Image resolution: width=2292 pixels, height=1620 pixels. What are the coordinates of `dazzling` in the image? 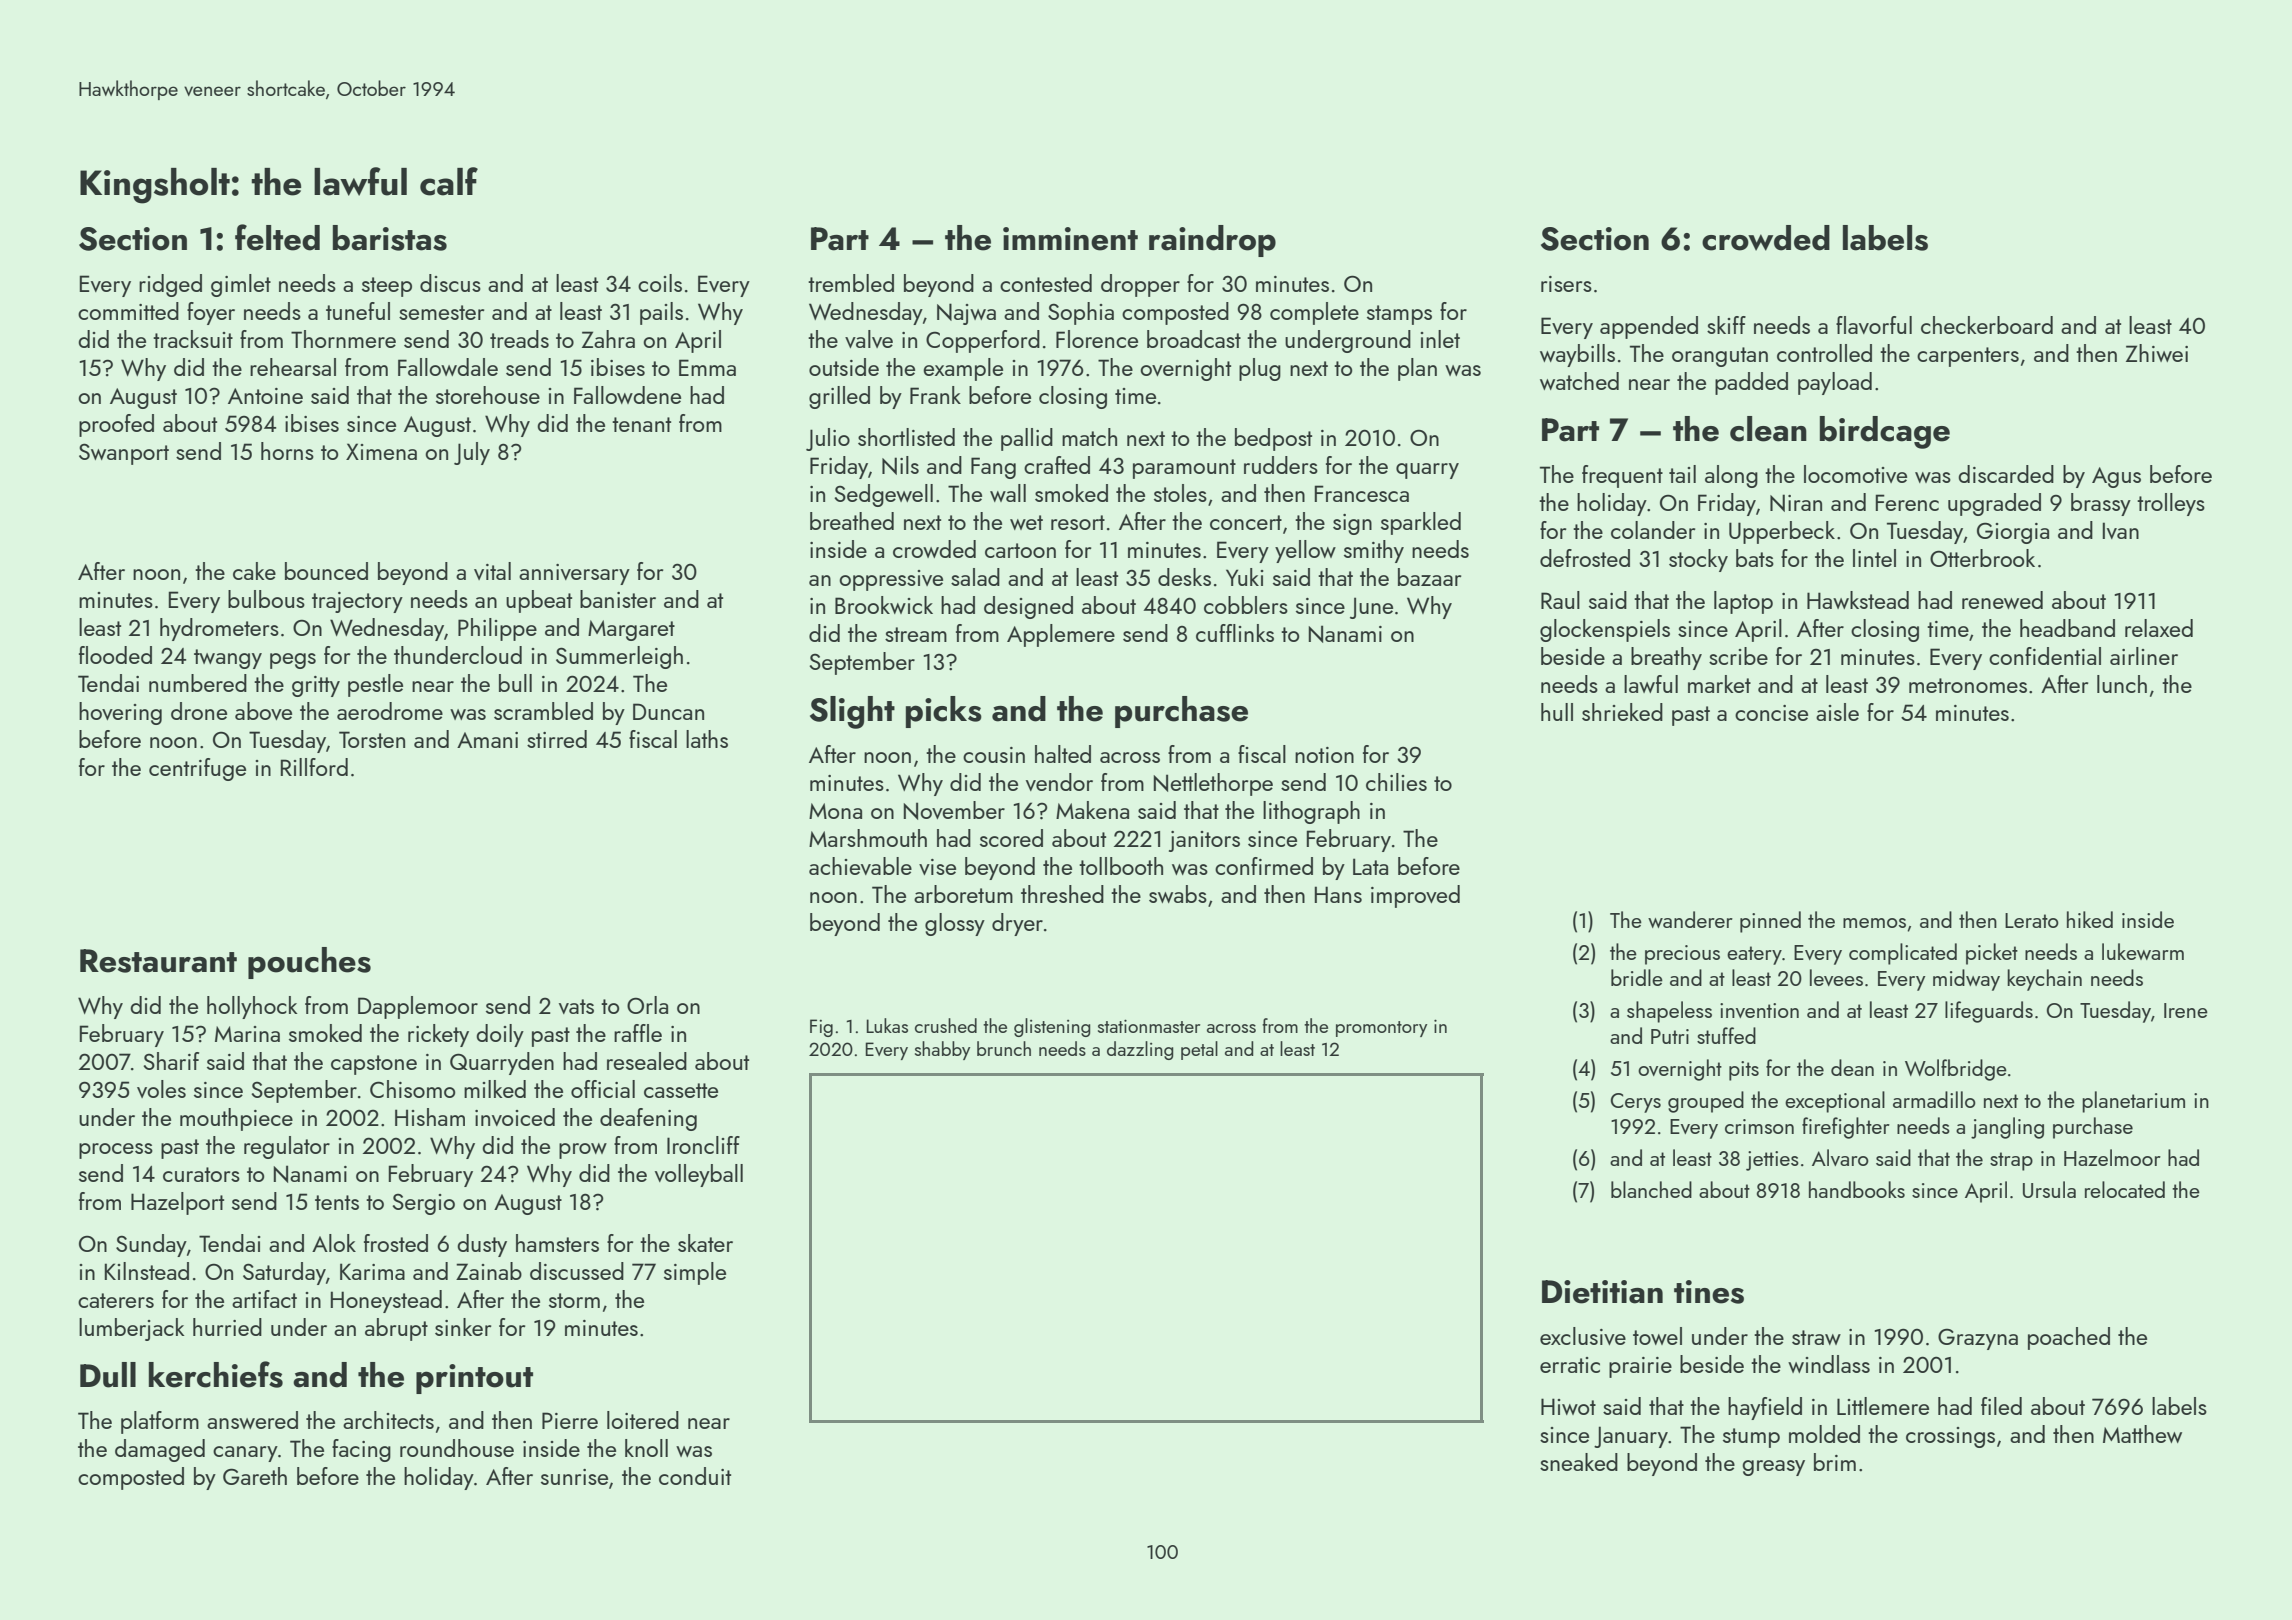 It's located at (1140, 1050).
